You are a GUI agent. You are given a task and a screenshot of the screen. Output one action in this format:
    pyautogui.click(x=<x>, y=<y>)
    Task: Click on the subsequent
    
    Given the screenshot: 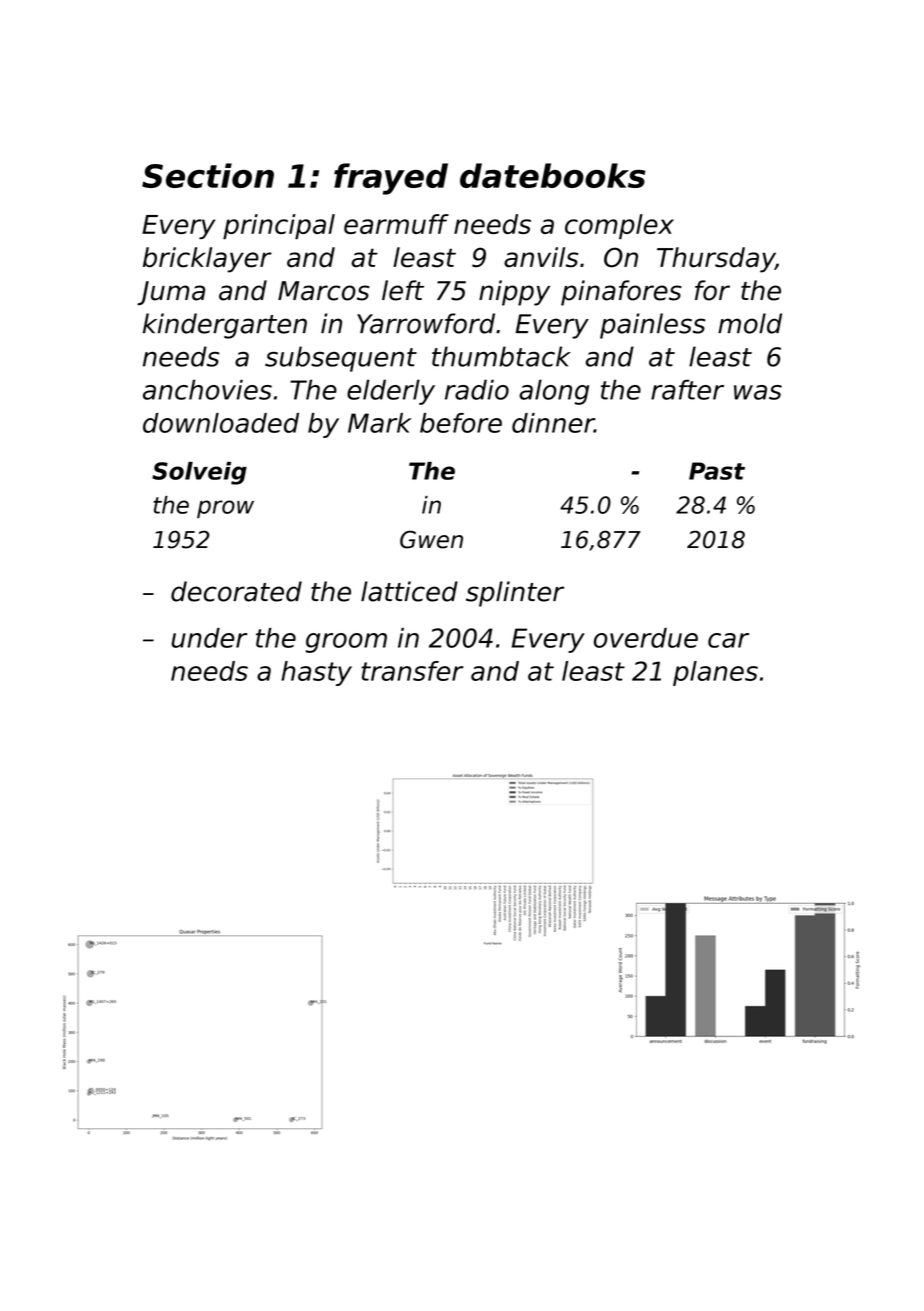 What is the action you would take?
    pyautogui.click(x=341, y=359)
